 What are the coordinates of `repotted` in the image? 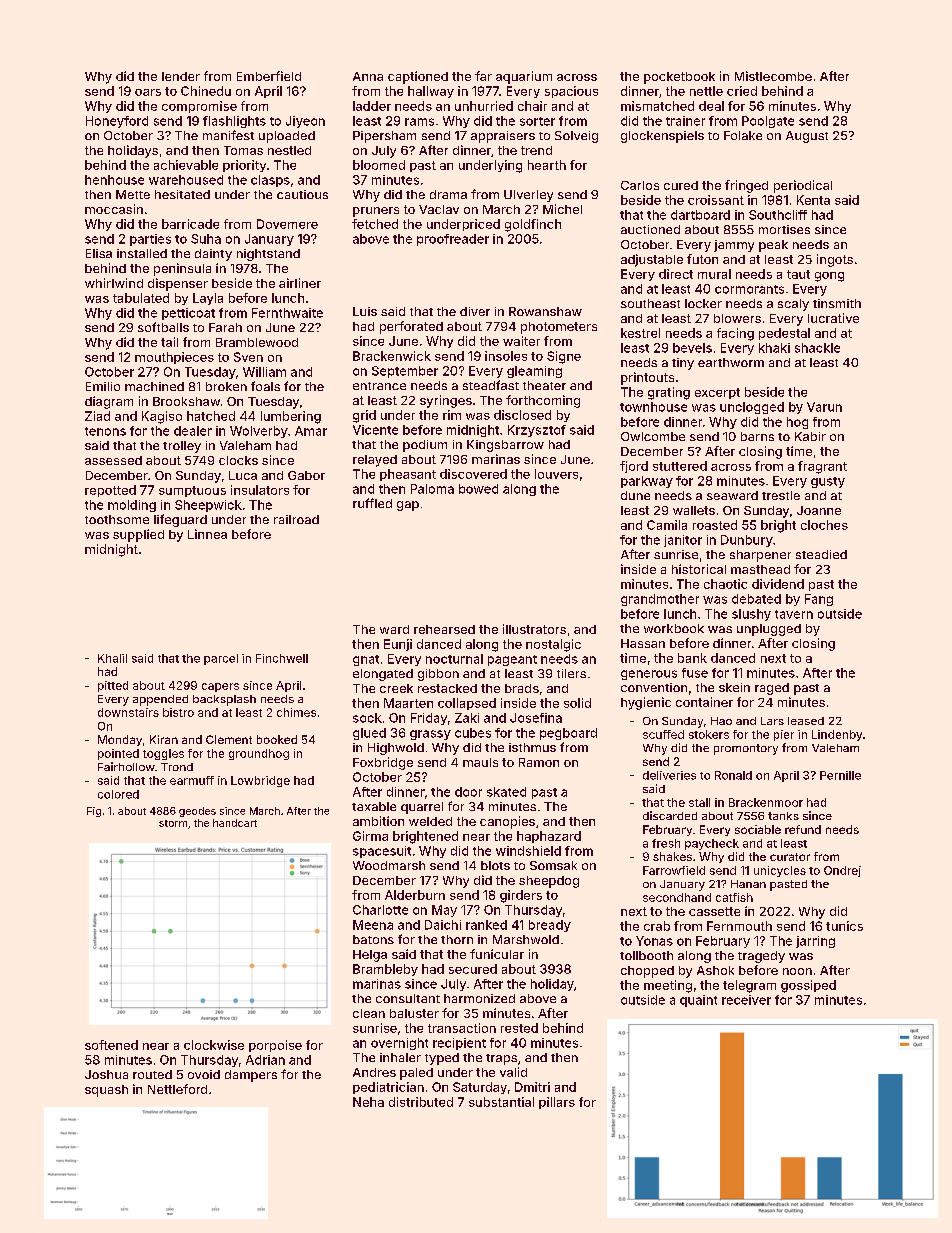 It's located at (110, 491).
